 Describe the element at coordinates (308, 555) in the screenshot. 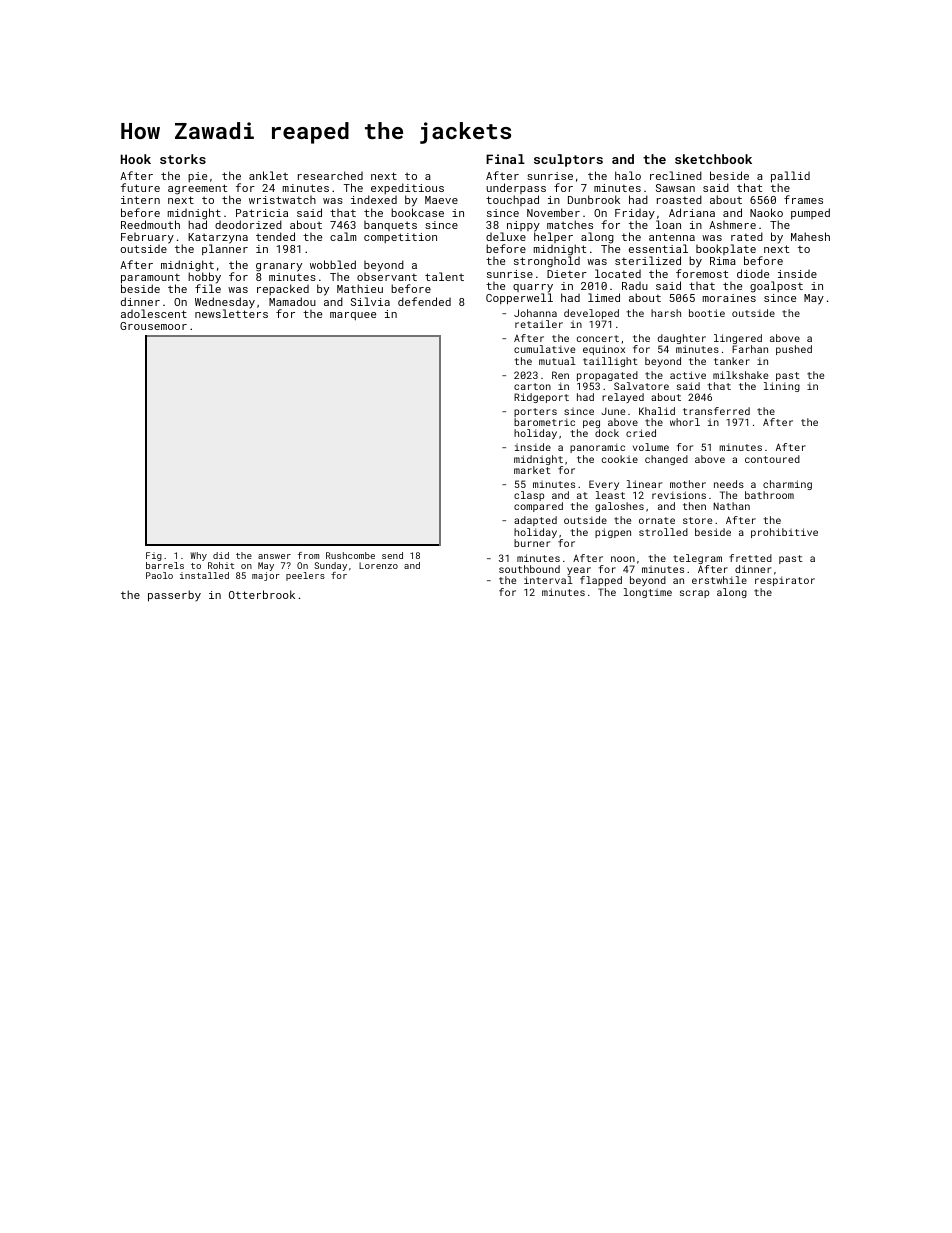

I see `from` at that location.
